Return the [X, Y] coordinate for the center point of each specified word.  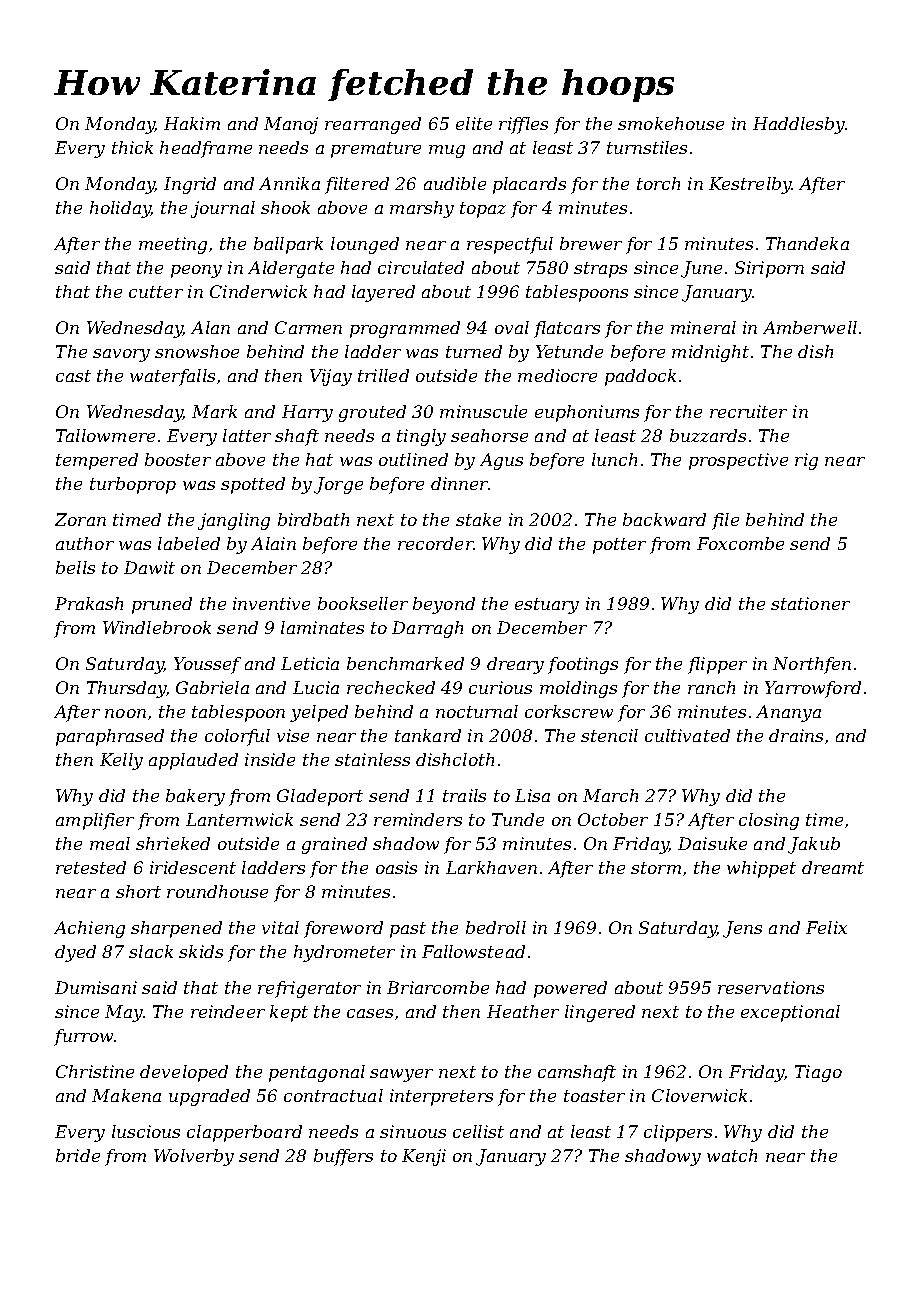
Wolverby [194, 1157]
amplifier [95, 821]
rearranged [373, 125]
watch [732, 1155]
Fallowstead [473, 951]
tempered [97, 461]
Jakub [814, 845]
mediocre [557, 375]
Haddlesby [799, 125]
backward [664, 519]
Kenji [424, 1157]
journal [223, 209]
